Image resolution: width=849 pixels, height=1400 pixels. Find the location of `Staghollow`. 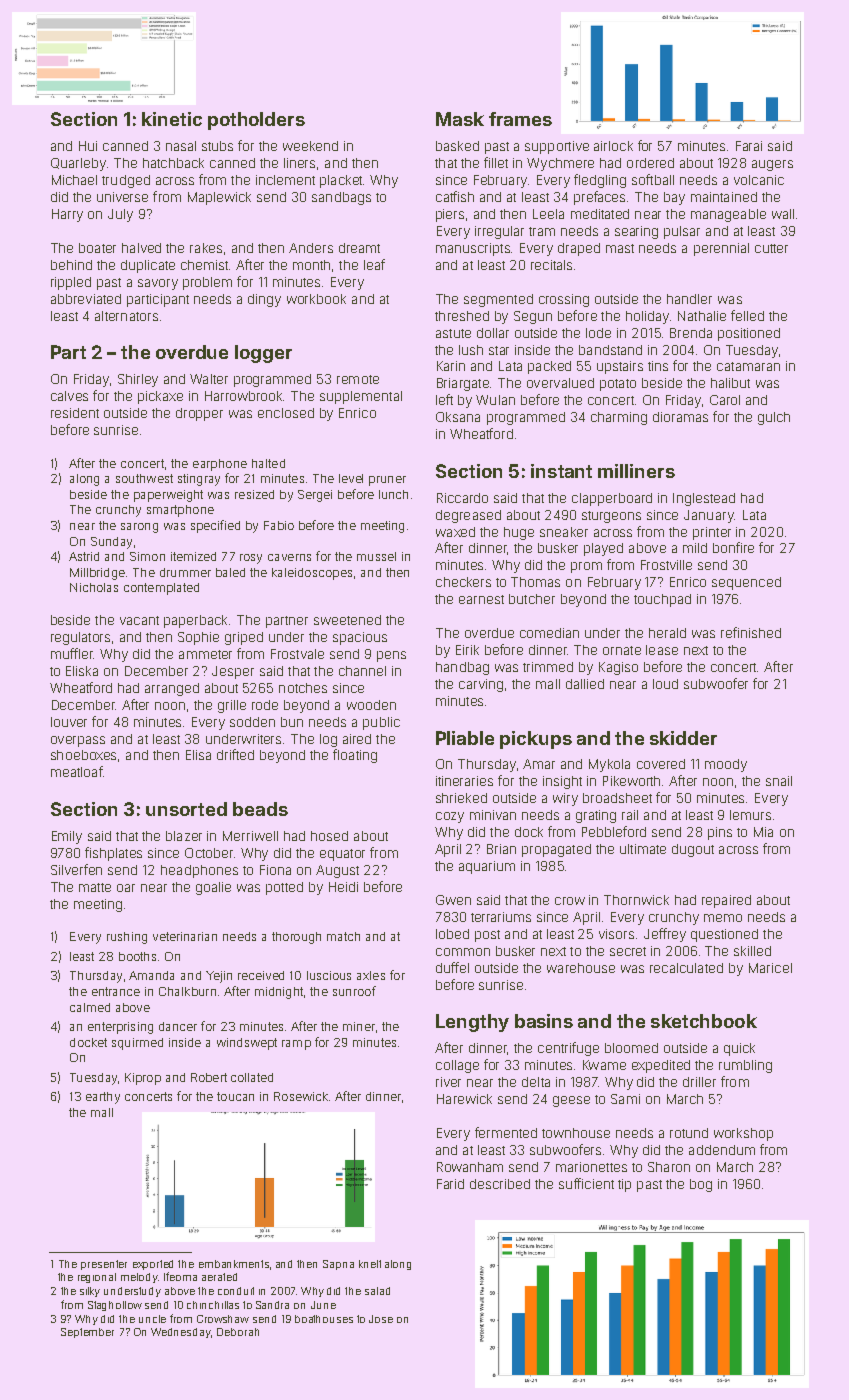

Staghollow is located at coordinates (115, 1306).
